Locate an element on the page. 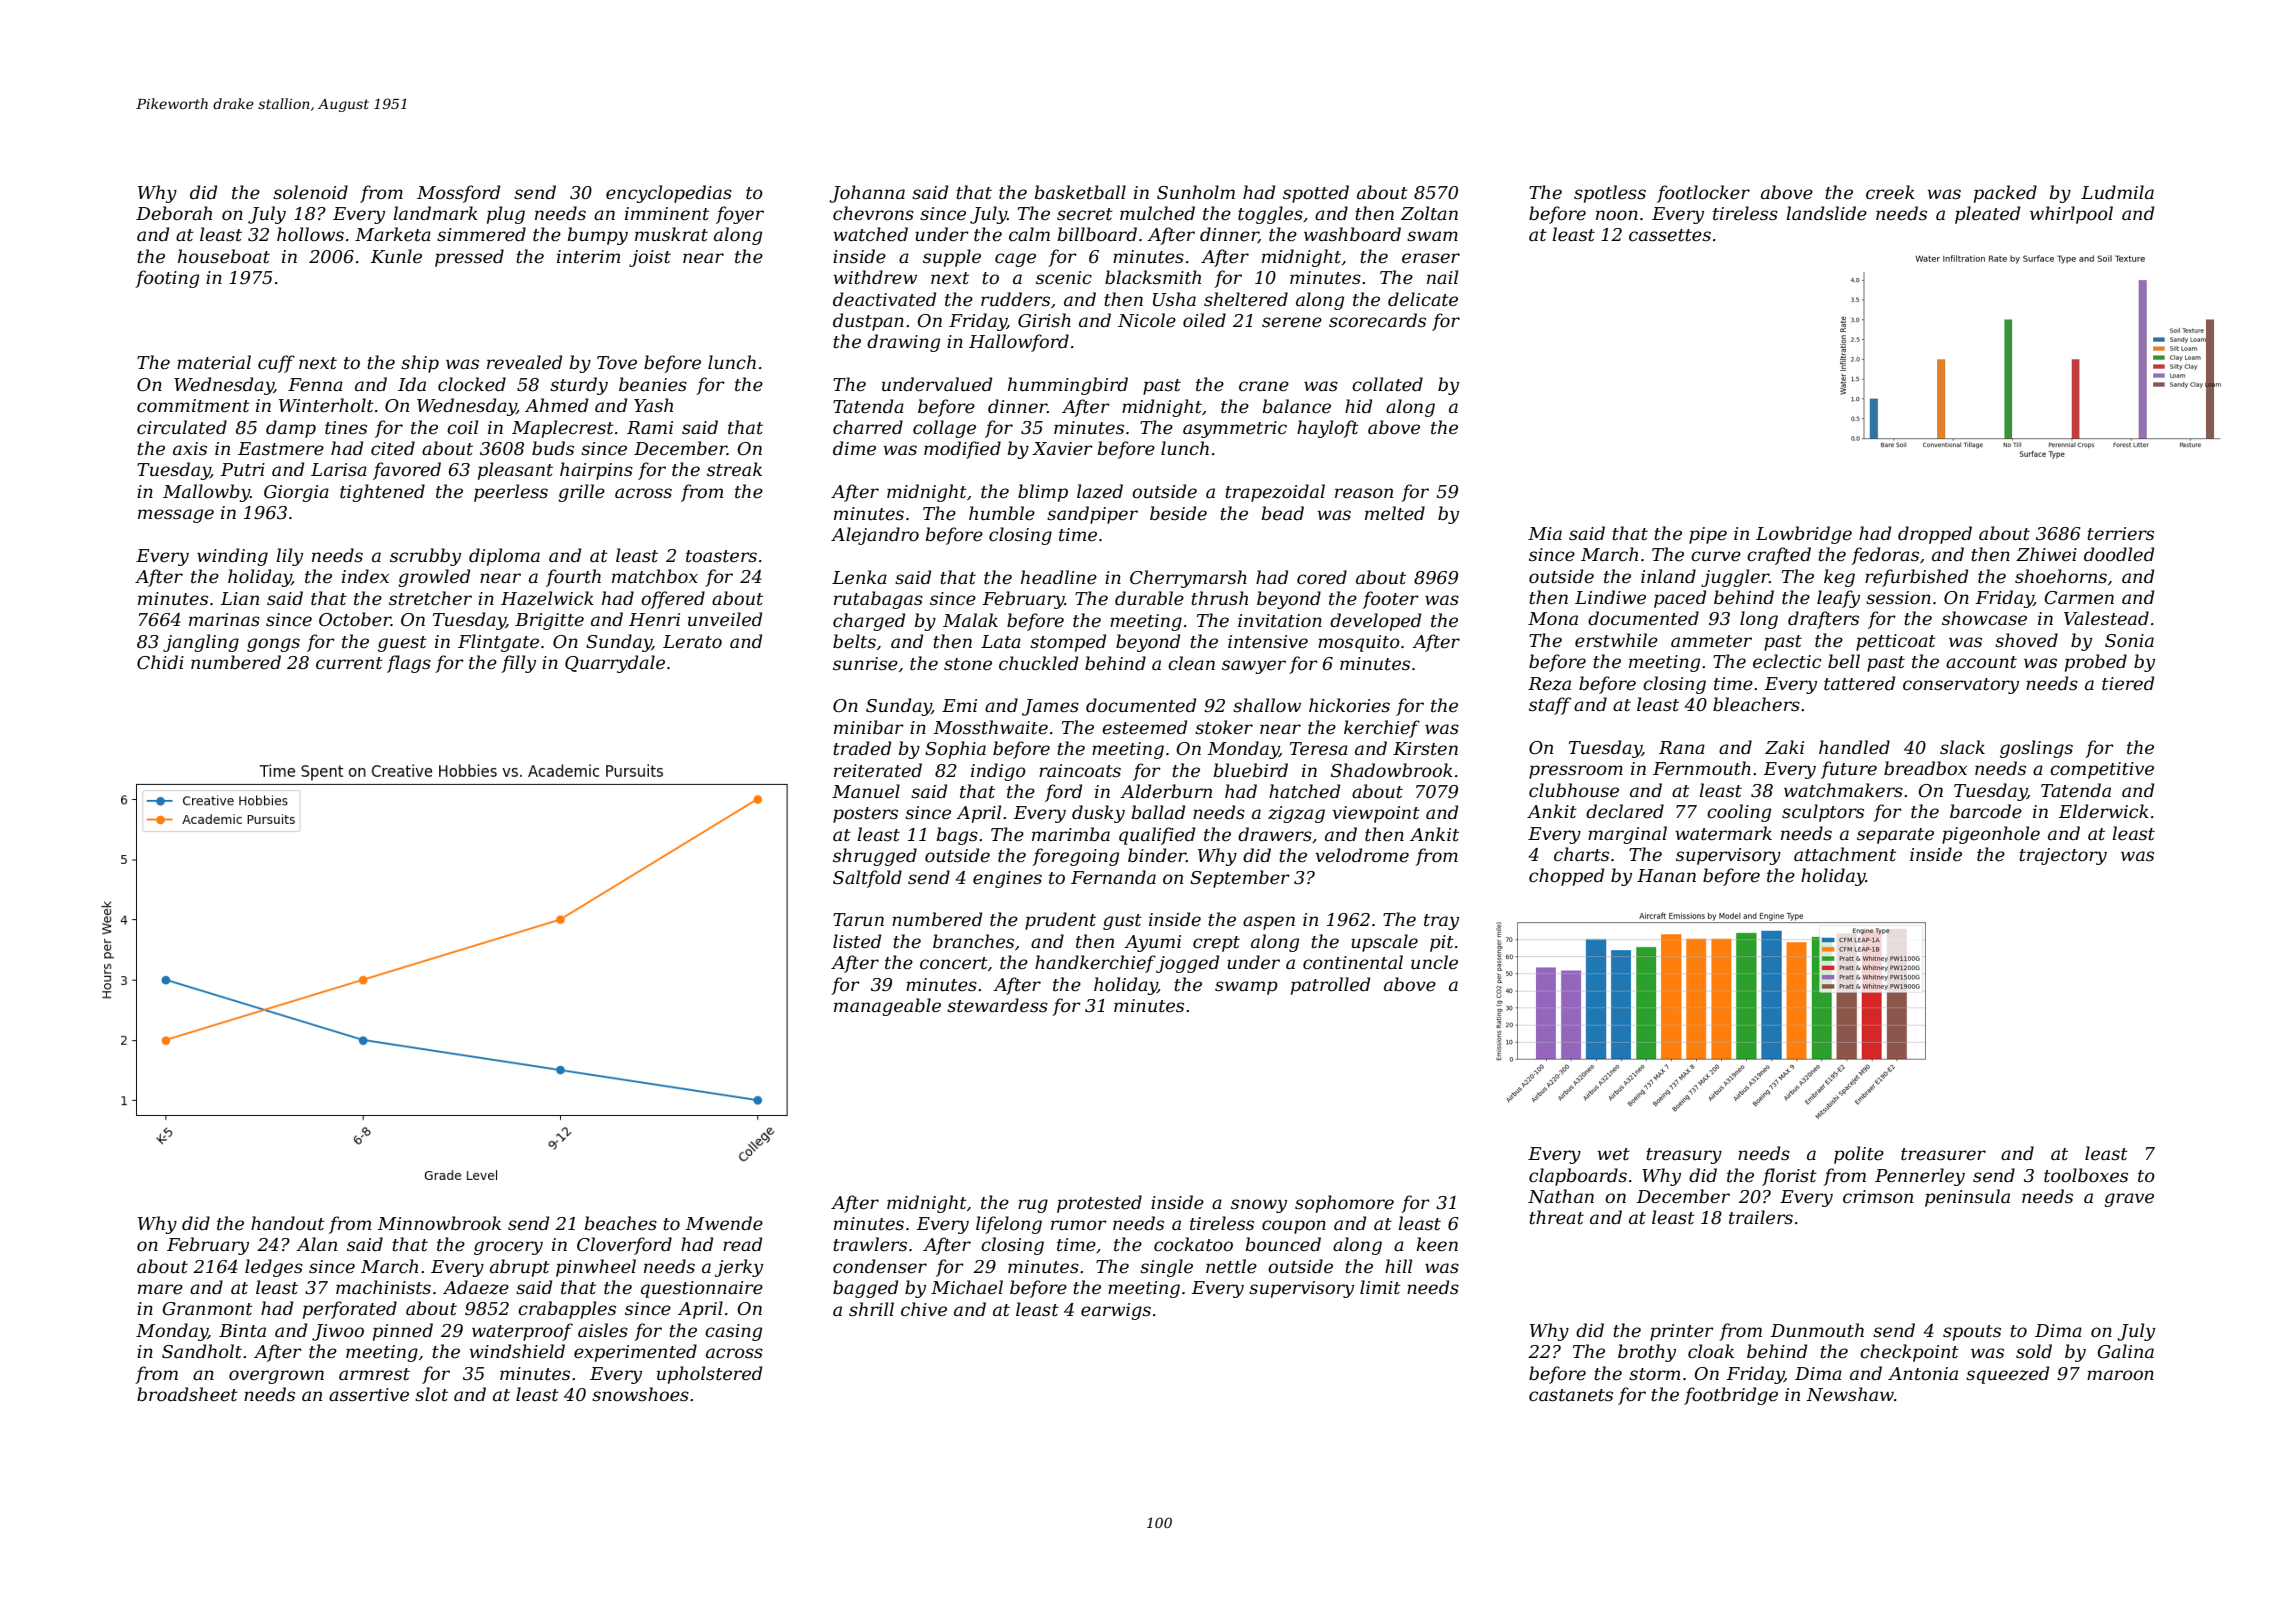 This document has height=1620, width=2292. snowshoes is located at coordinates (640, 1394).
